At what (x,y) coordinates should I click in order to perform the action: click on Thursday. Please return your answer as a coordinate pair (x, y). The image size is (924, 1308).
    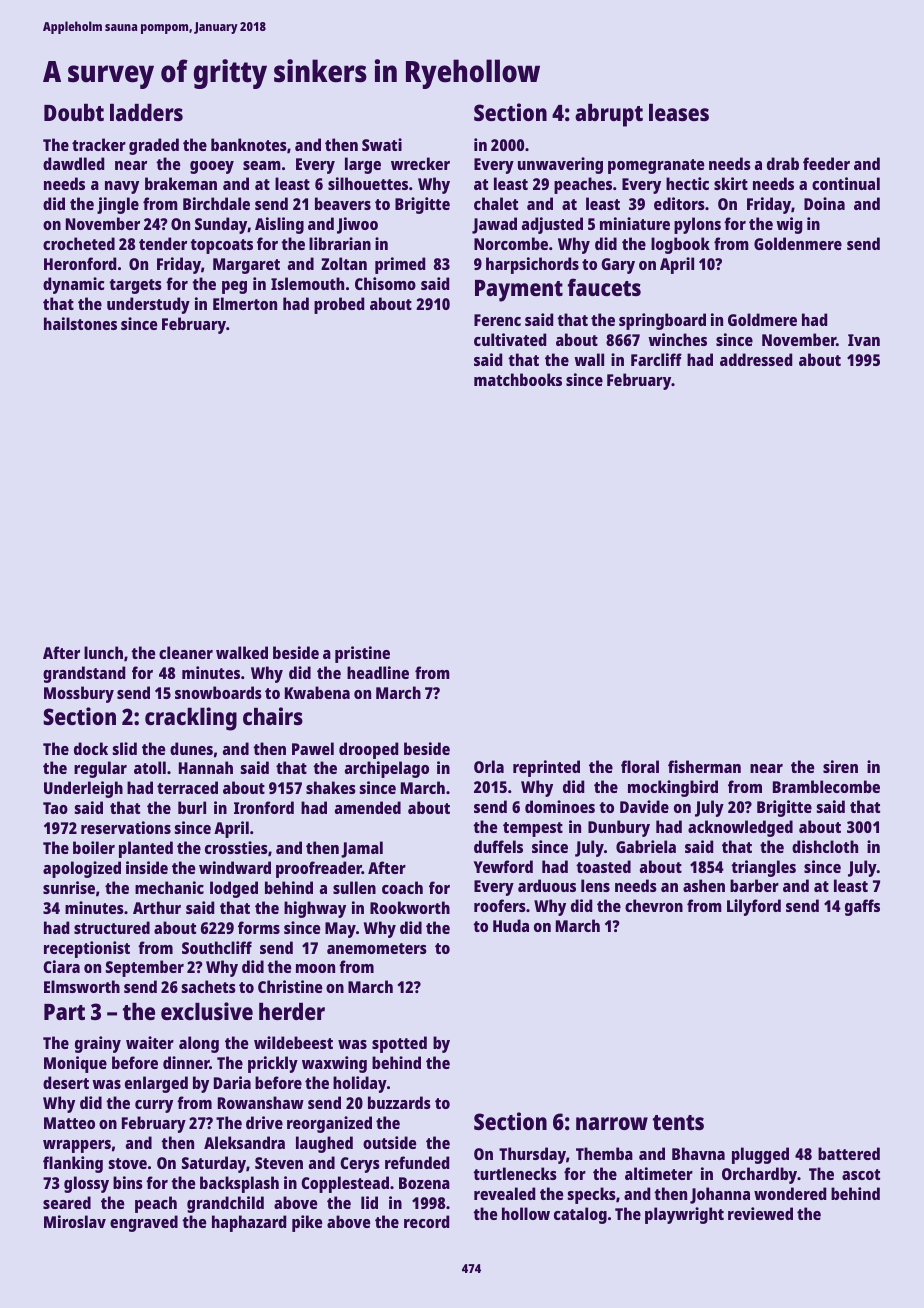
    Looking at the image, I should click on (532, 1155).
